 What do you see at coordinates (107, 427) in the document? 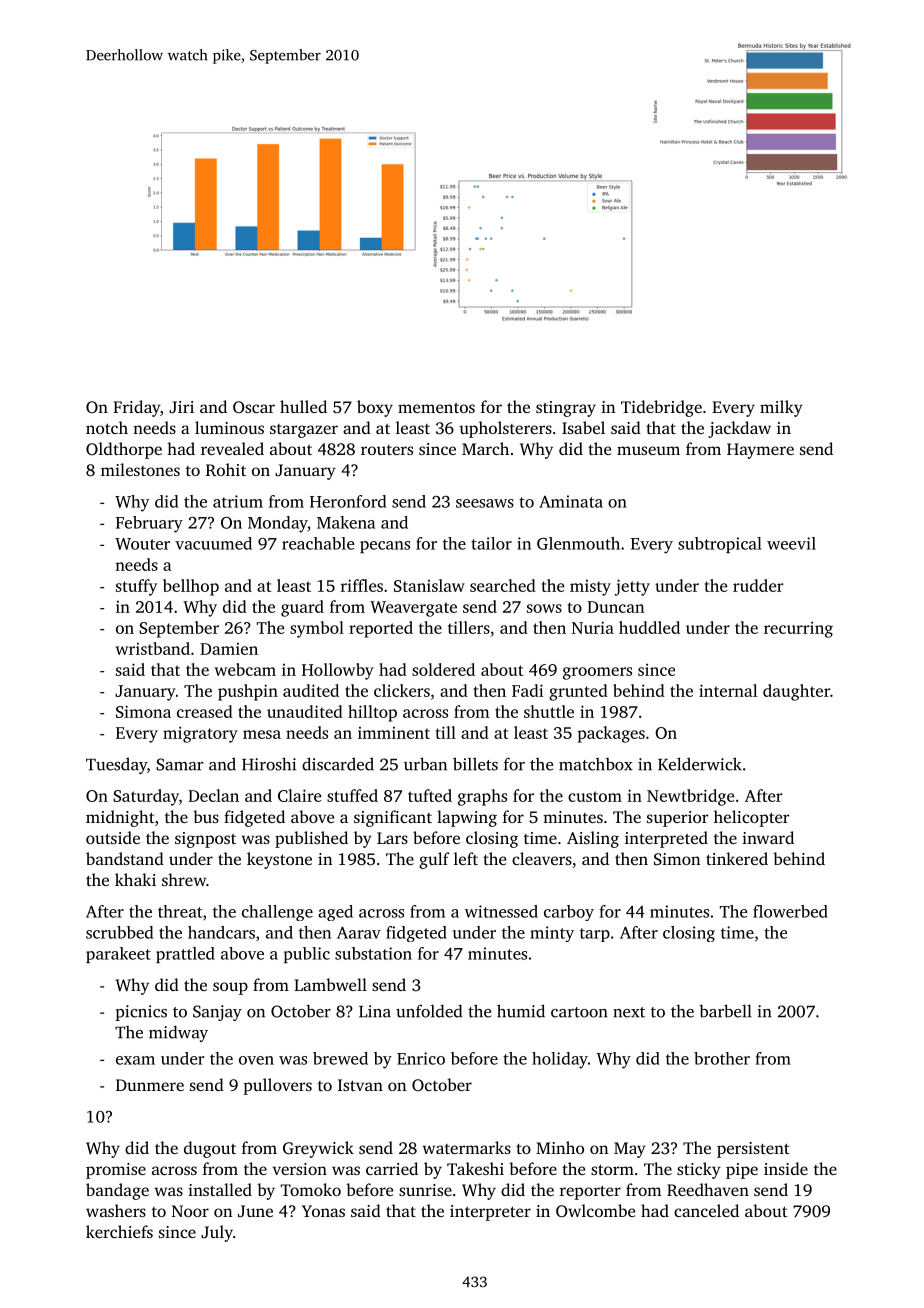
I see `notch` at bounding box center [107, 427].
